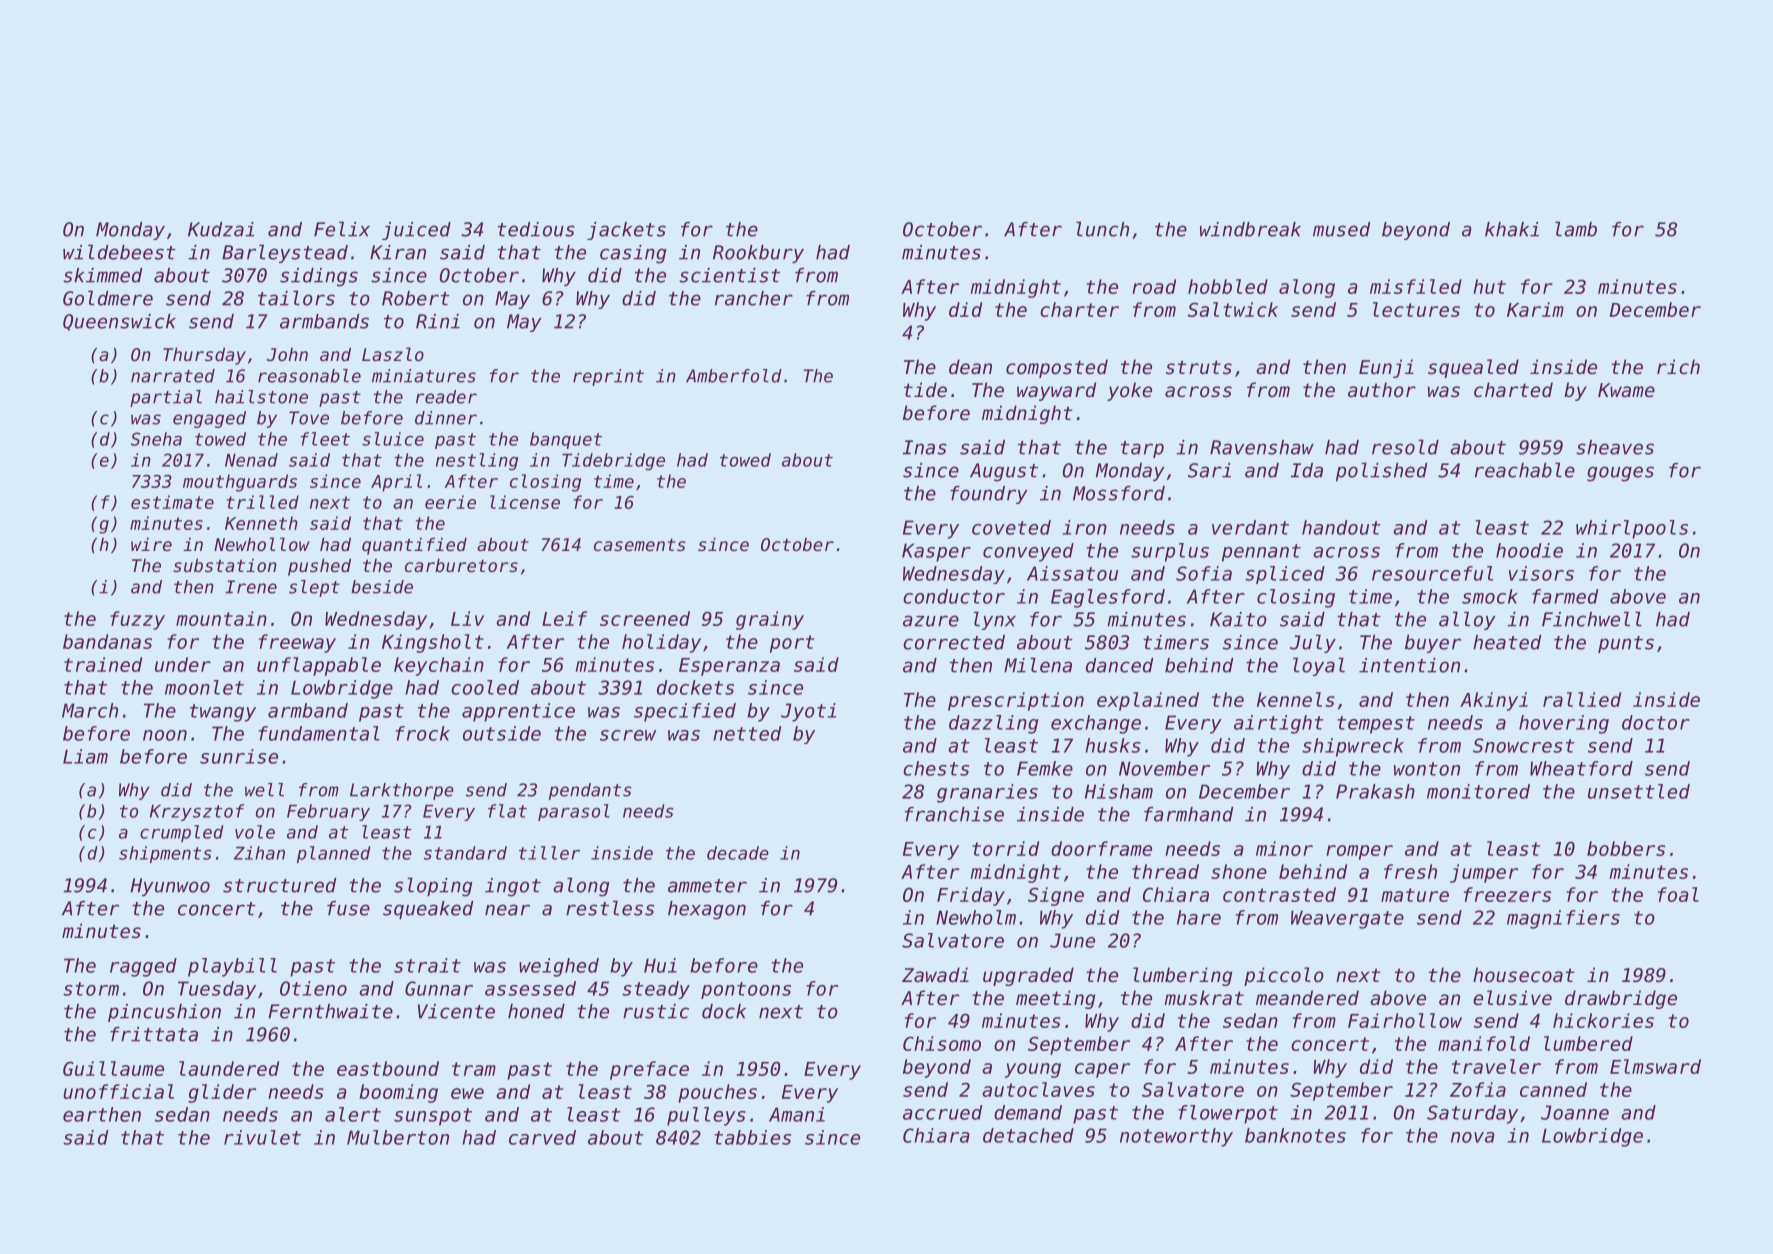  What do you see at coordinates (1341, 229) in the screenshot?
I see `mused` at bounding box center [1341, 229].
